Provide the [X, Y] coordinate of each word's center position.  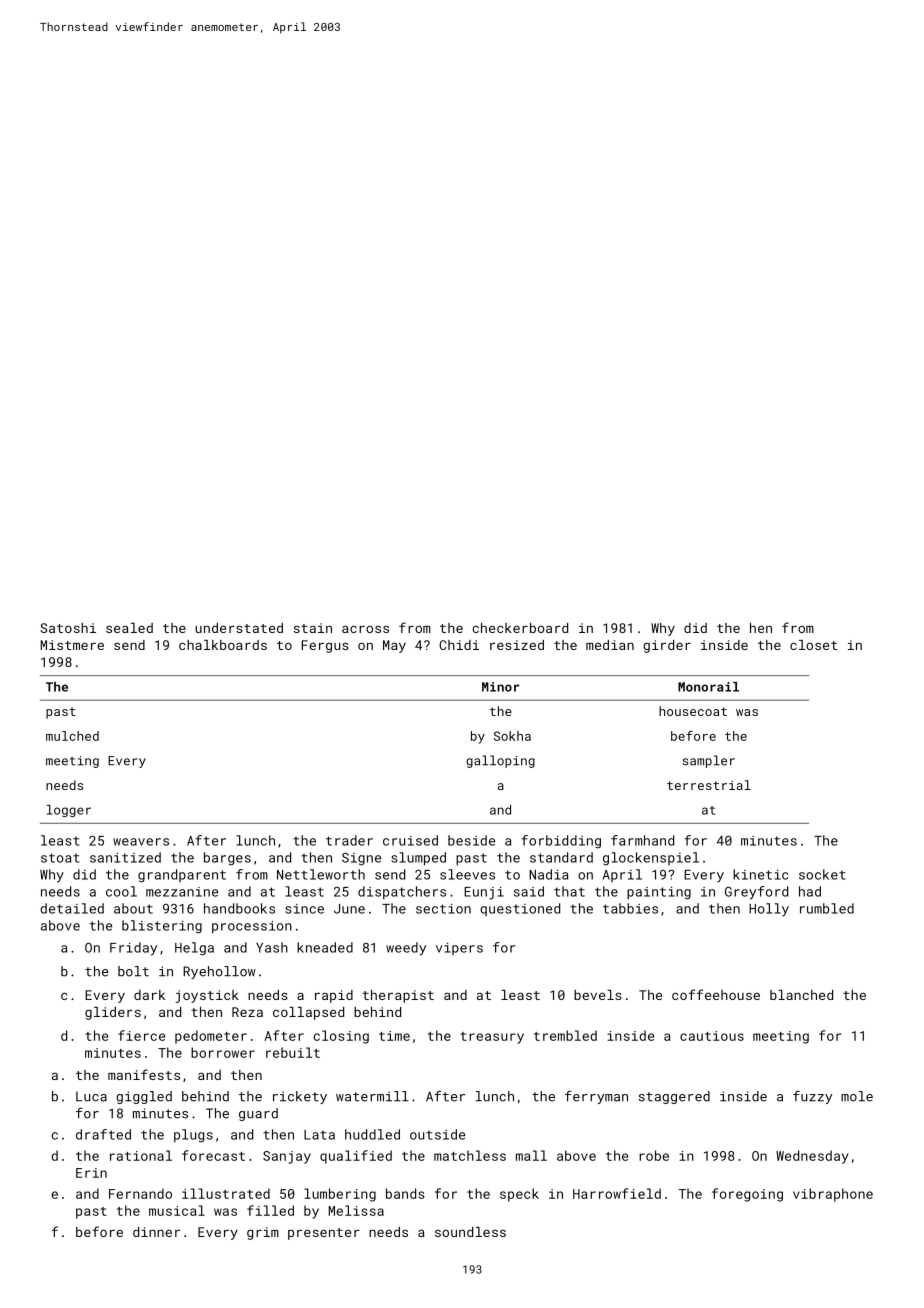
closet [813, 645]
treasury [492, 1038]
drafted [103, 1134]
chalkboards [223, 645]
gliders [113, 1013]
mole [857, 1096]
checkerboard [520, 628]
